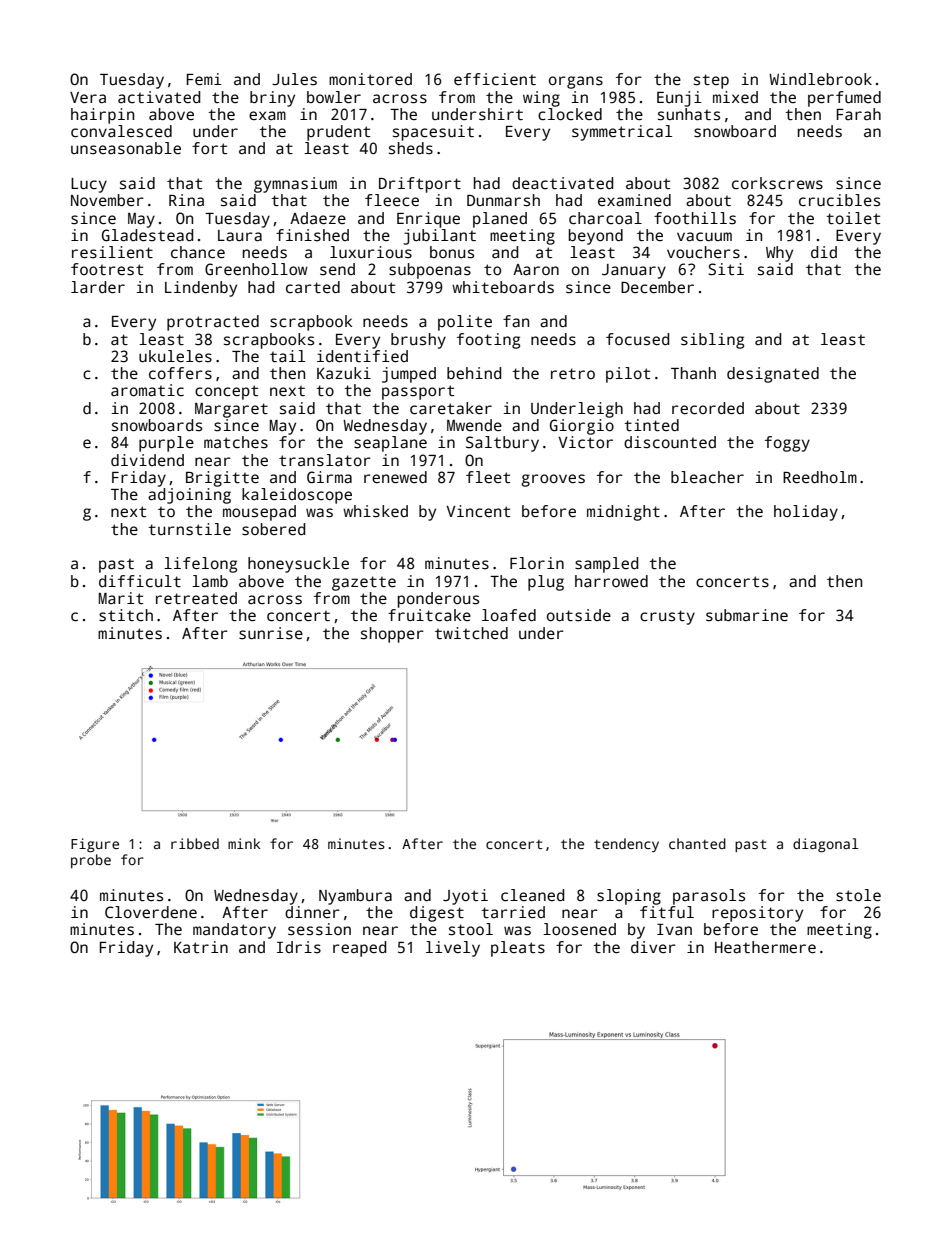 The image size is (952, 1233). Describe the element at coordinates (826, 845) in the document. I see `diagonal` at that location.
